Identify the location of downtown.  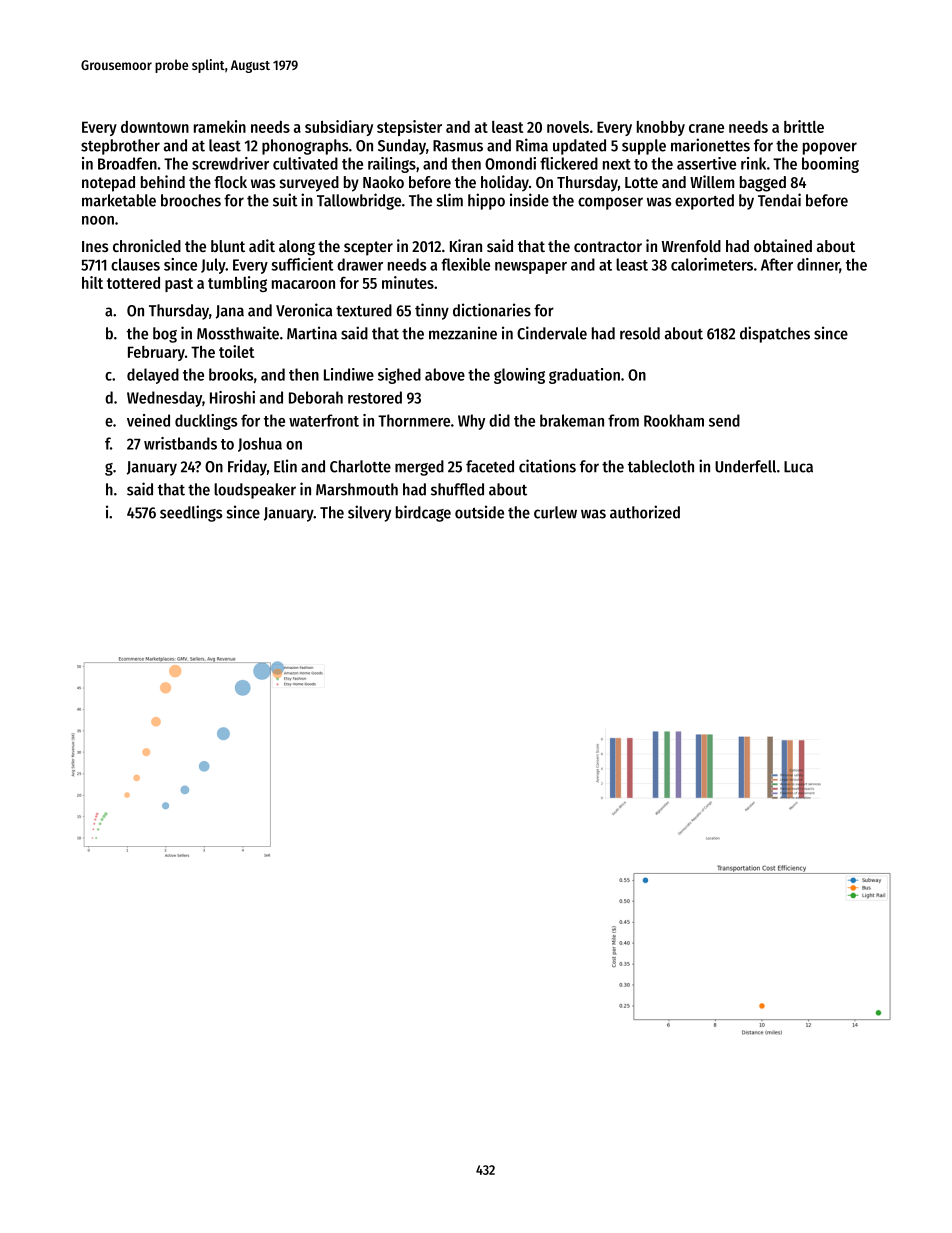
(155, 127).
